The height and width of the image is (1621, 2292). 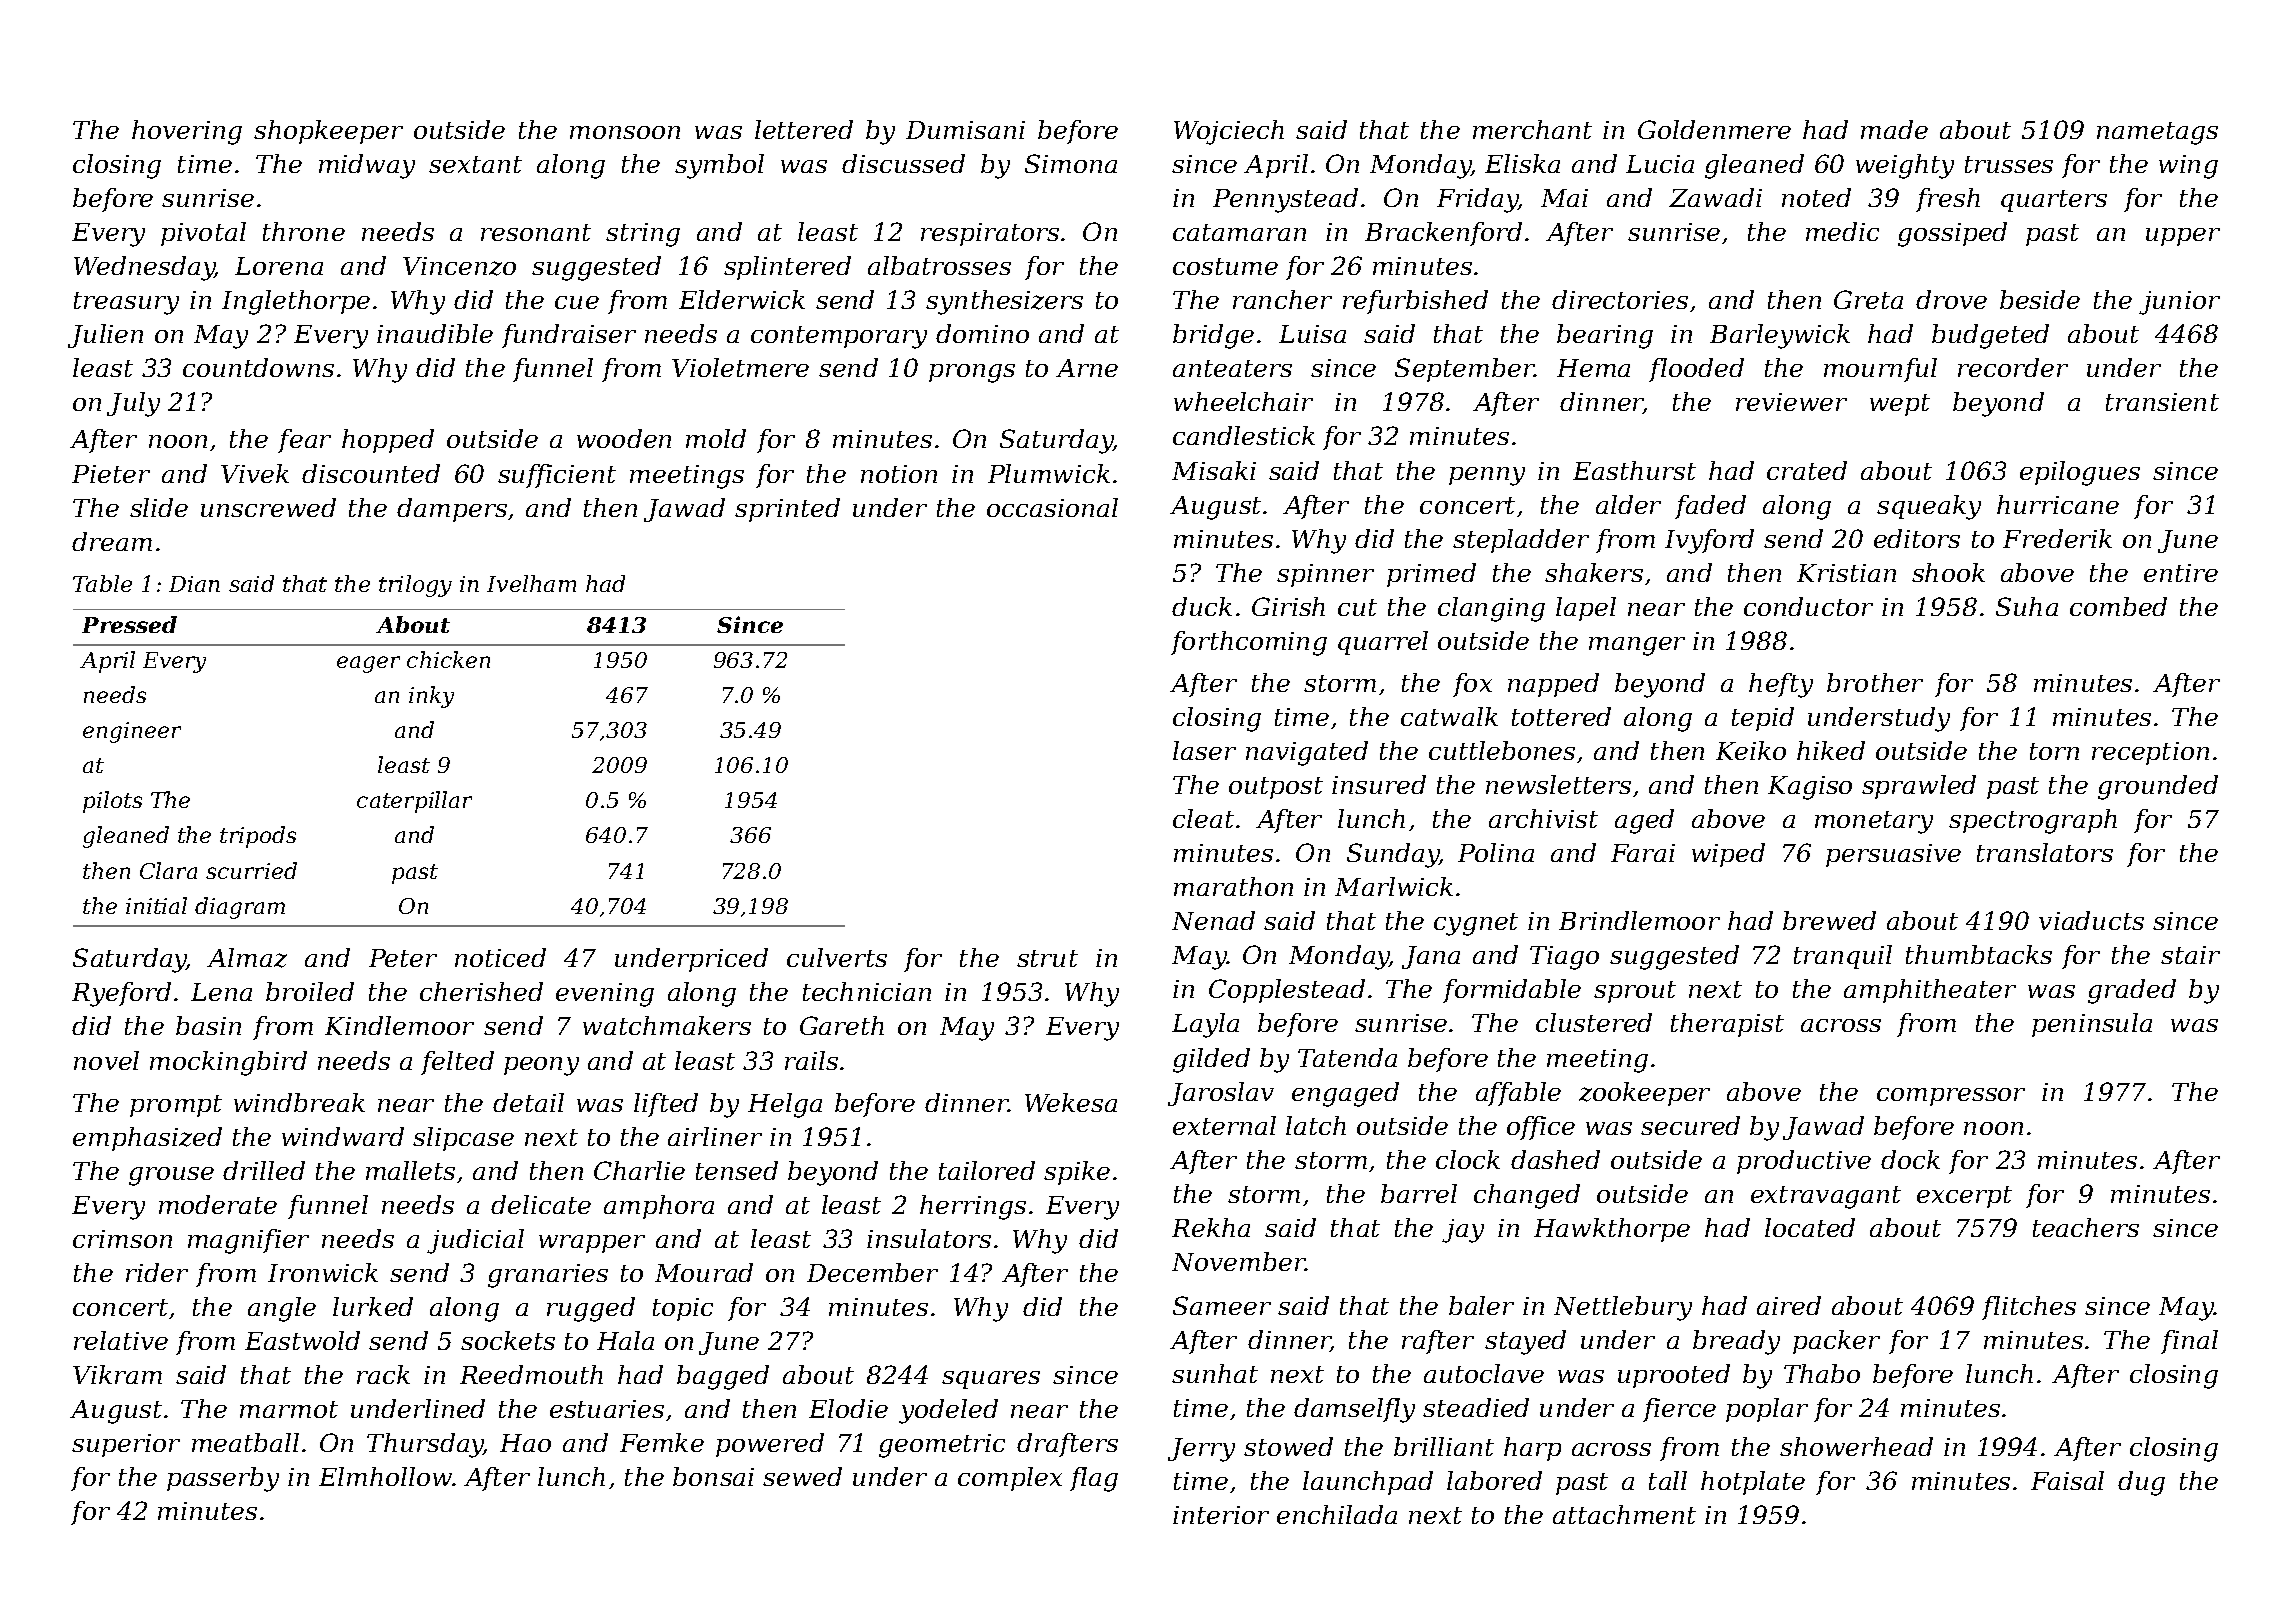 What do you see at coordinates (1203, 818) in the image?
I see `cleat` at bounding box center [1203, 818].
